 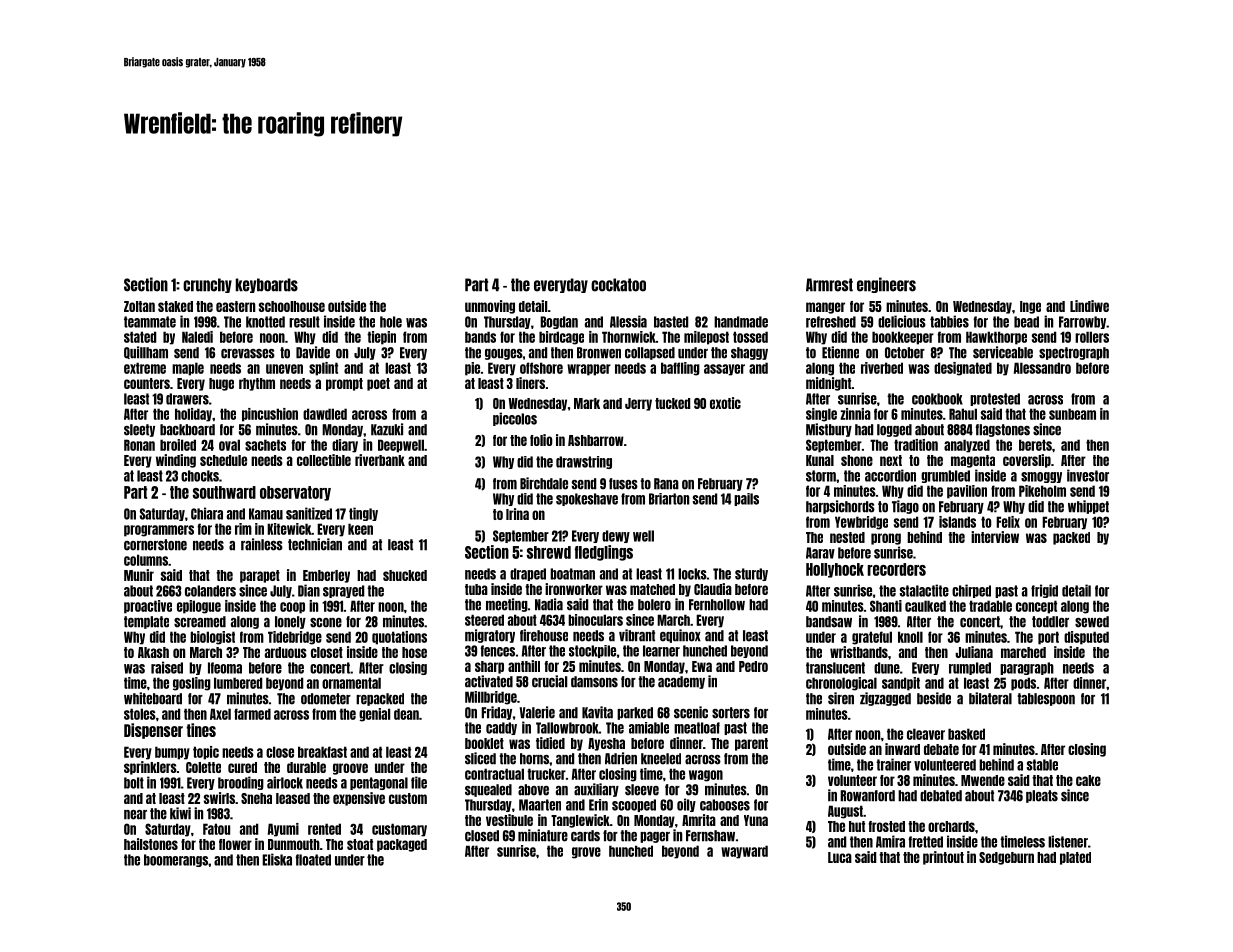 What do you see at coordinates (857, 460) in the document?
I see `shone` at bounding box center [857, 460].
